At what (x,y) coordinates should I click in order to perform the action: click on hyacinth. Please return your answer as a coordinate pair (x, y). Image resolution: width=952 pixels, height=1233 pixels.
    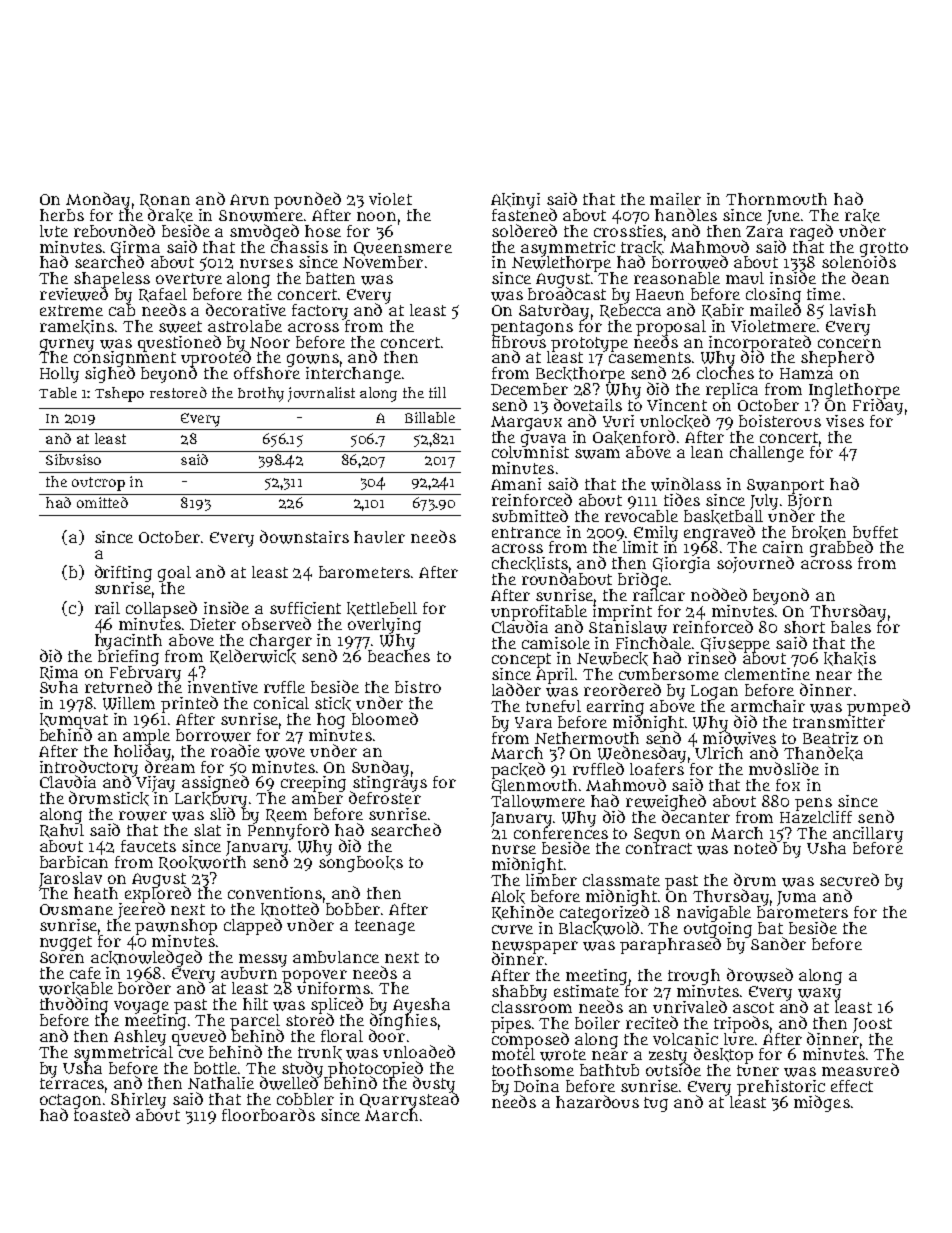
    Looking at the image, I should click on (128, 641).
